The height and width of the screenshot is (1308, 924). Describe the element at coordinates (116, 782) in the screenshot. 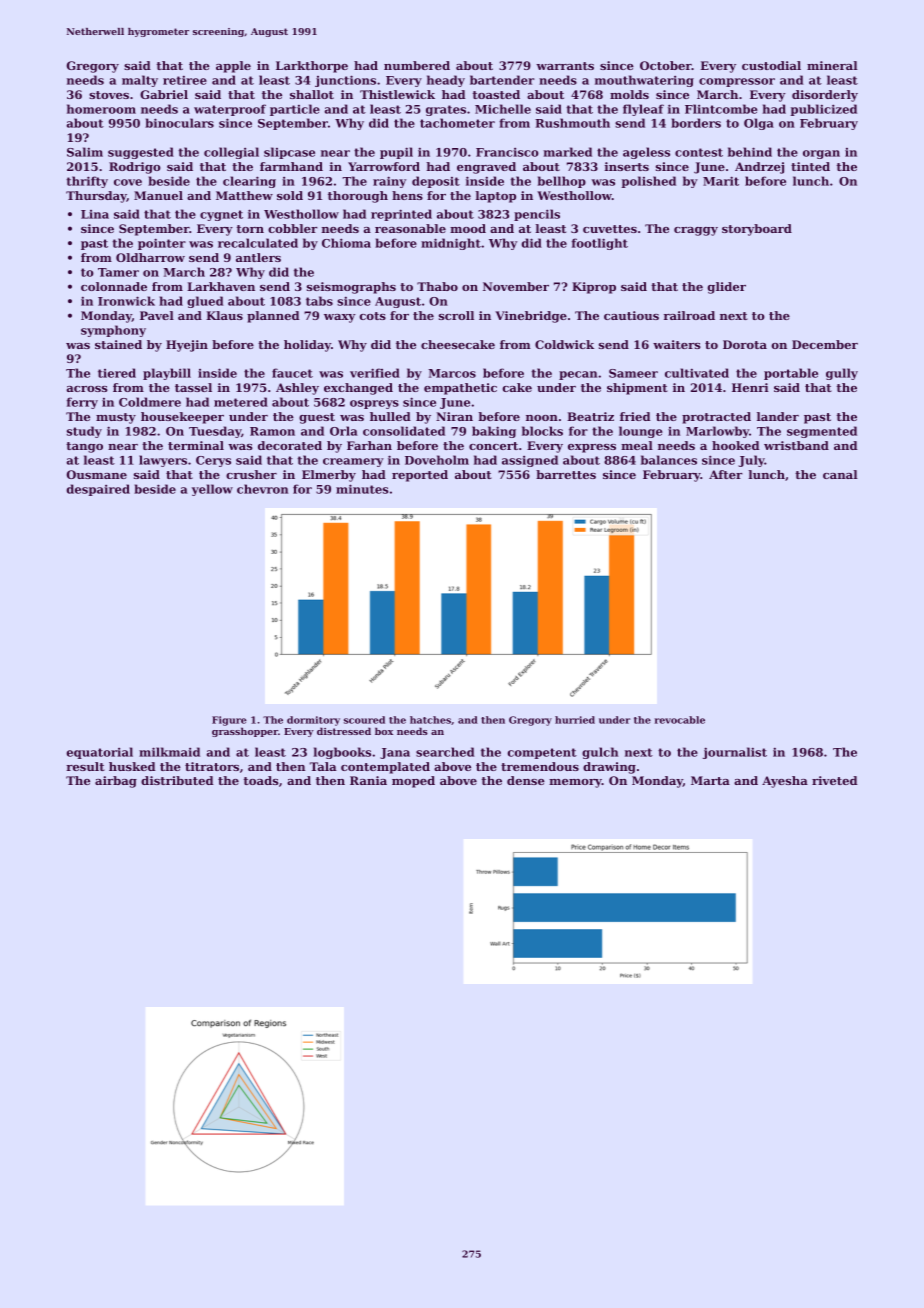

I see `airbag` at that location.
